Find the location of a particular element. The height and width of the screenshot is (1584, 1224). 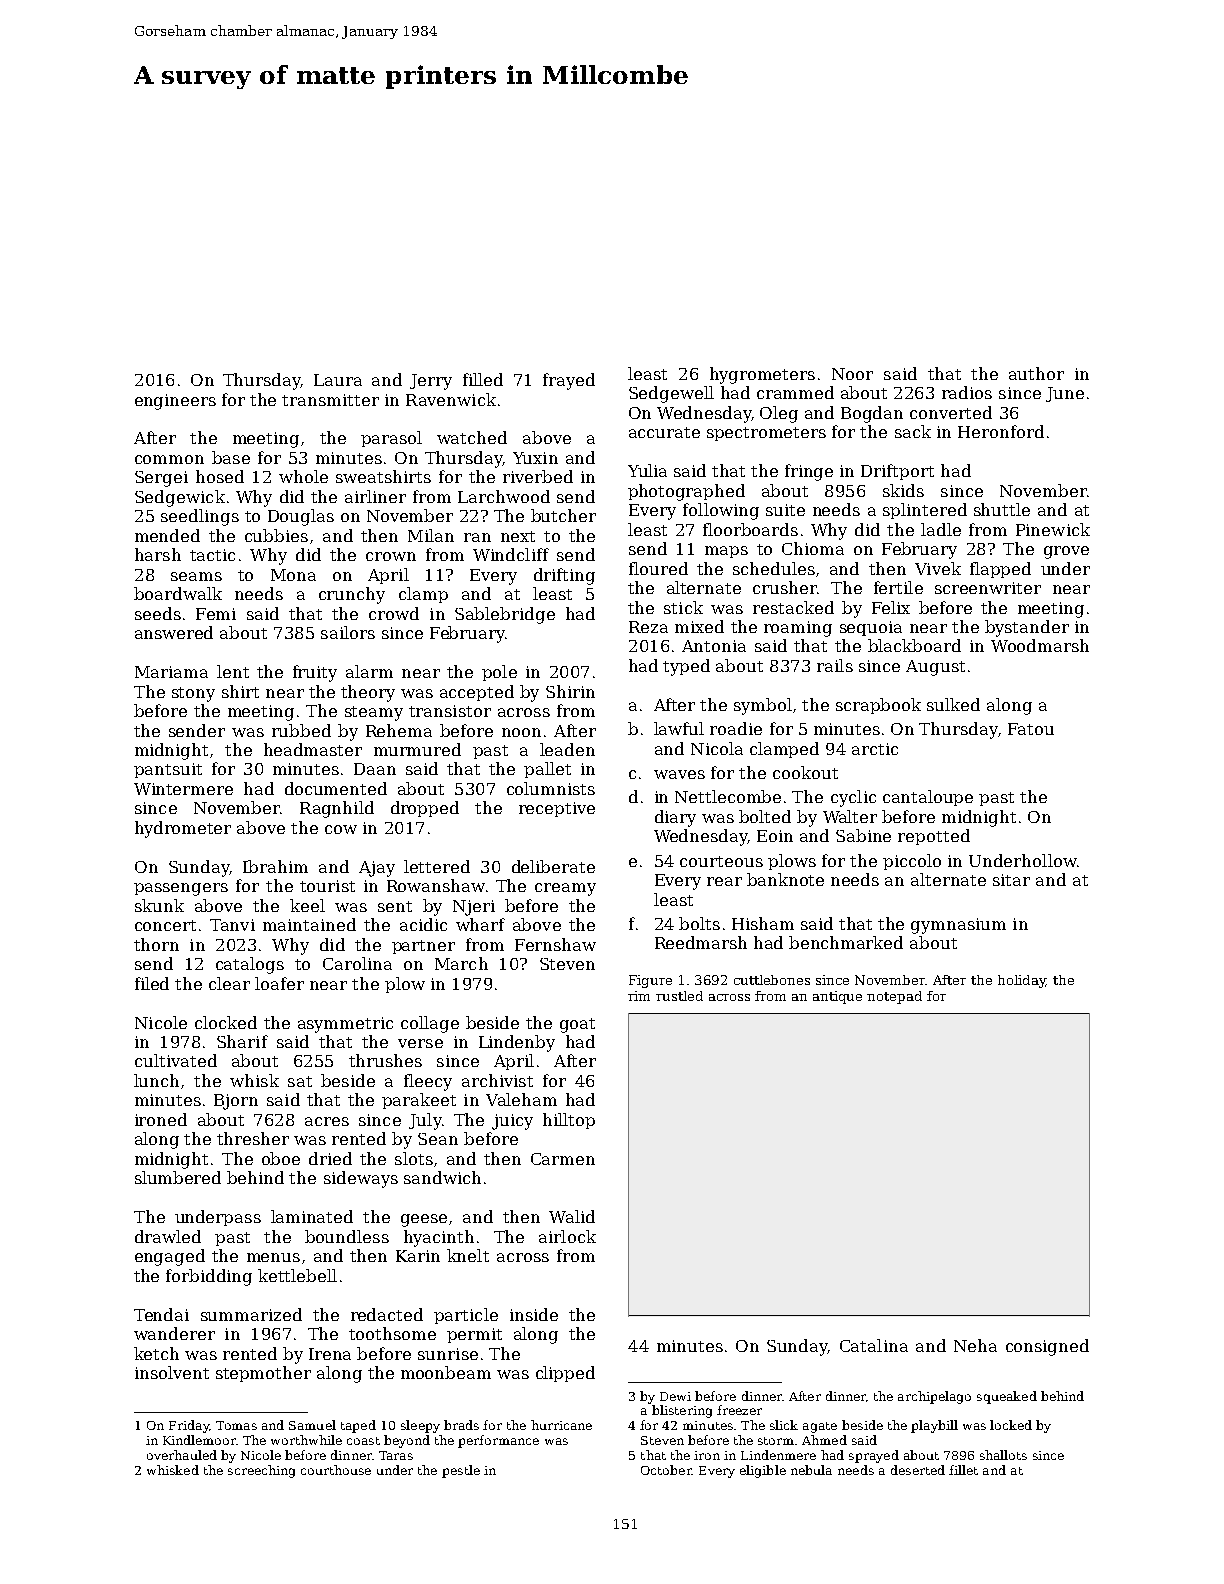

squeaked is located at coordinates (1007, 1397).
